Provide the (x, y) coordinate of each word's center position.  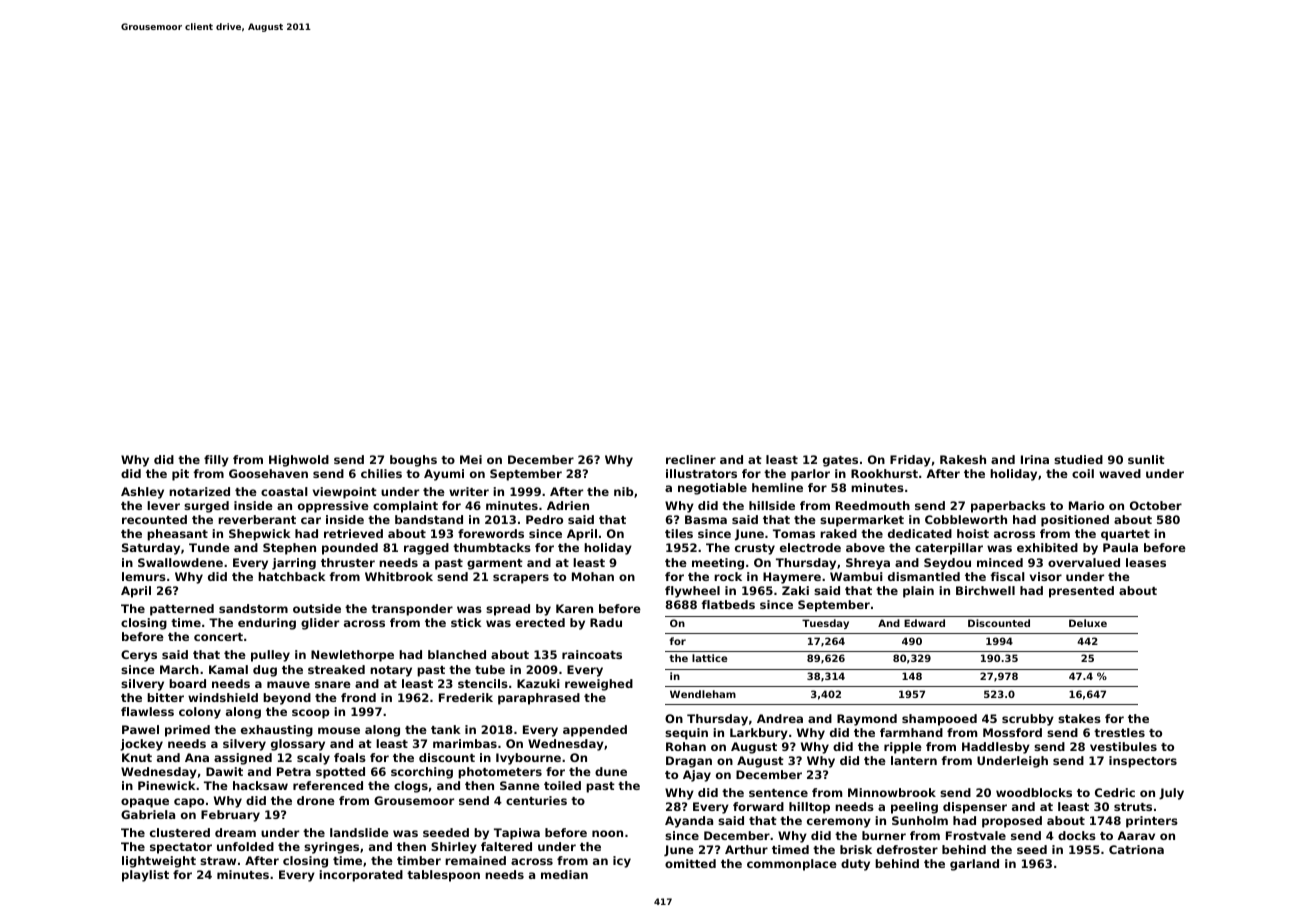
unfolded (245, 846)
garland (974, 865)
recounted (154, 519)
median (564, 874)
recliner (691, 459)
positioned (1075, 521)
